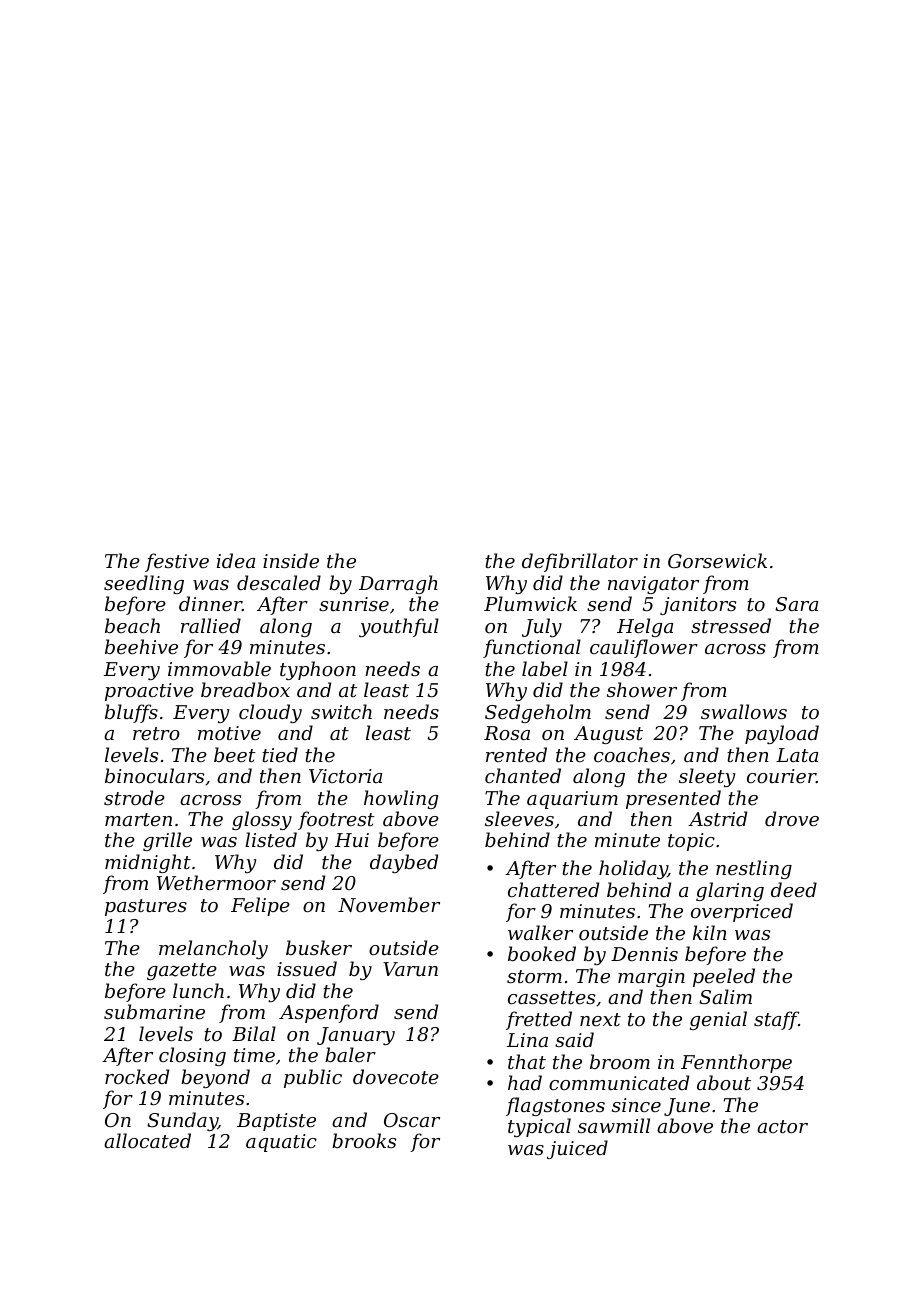 Image resolution: width=924 pixels, height=1314 pixels. I want to click on drove, so click(792, 818).
